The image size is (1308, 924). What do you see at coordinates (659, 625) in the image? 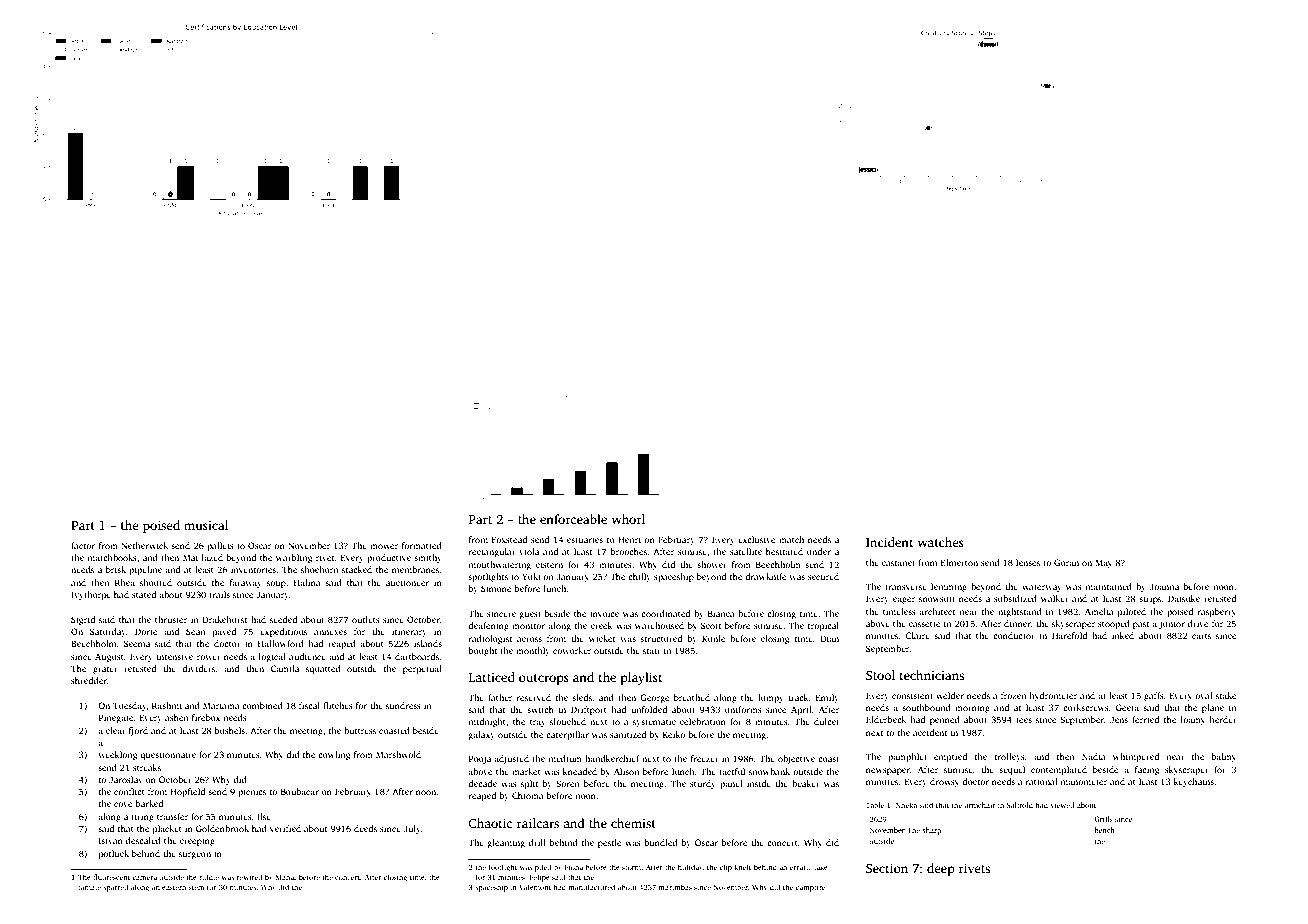
I see `warehoused` at bounding box center [659, 625].
